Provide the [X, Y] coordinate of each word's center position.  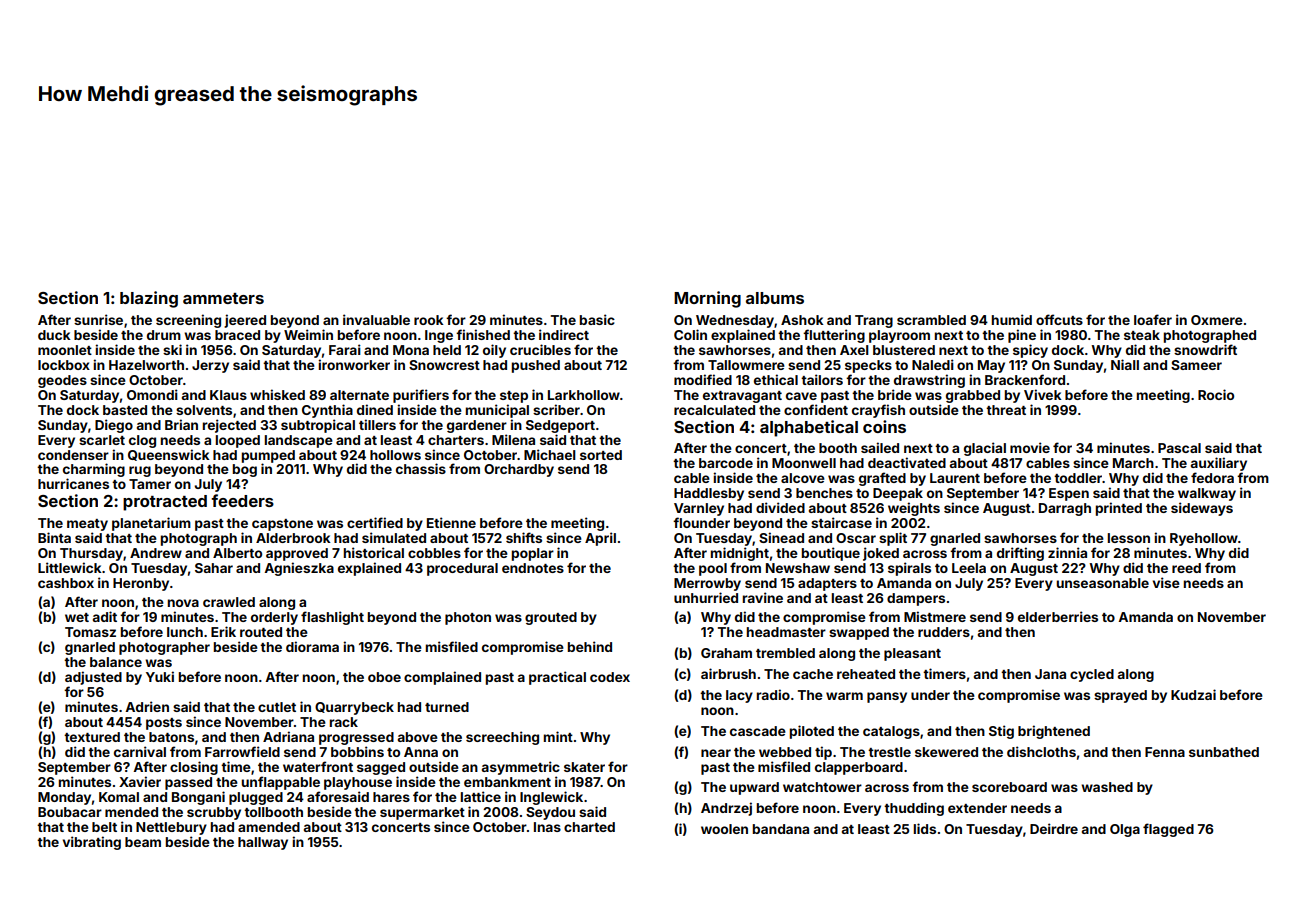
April [600, 539]
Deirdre [1054, 828]
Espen [1069, 494]
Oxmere [1217, 320]
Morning [707, 299]
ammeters [223, 298]
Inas [547, 827]
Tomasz [90, 632]
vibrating [92, 843]
